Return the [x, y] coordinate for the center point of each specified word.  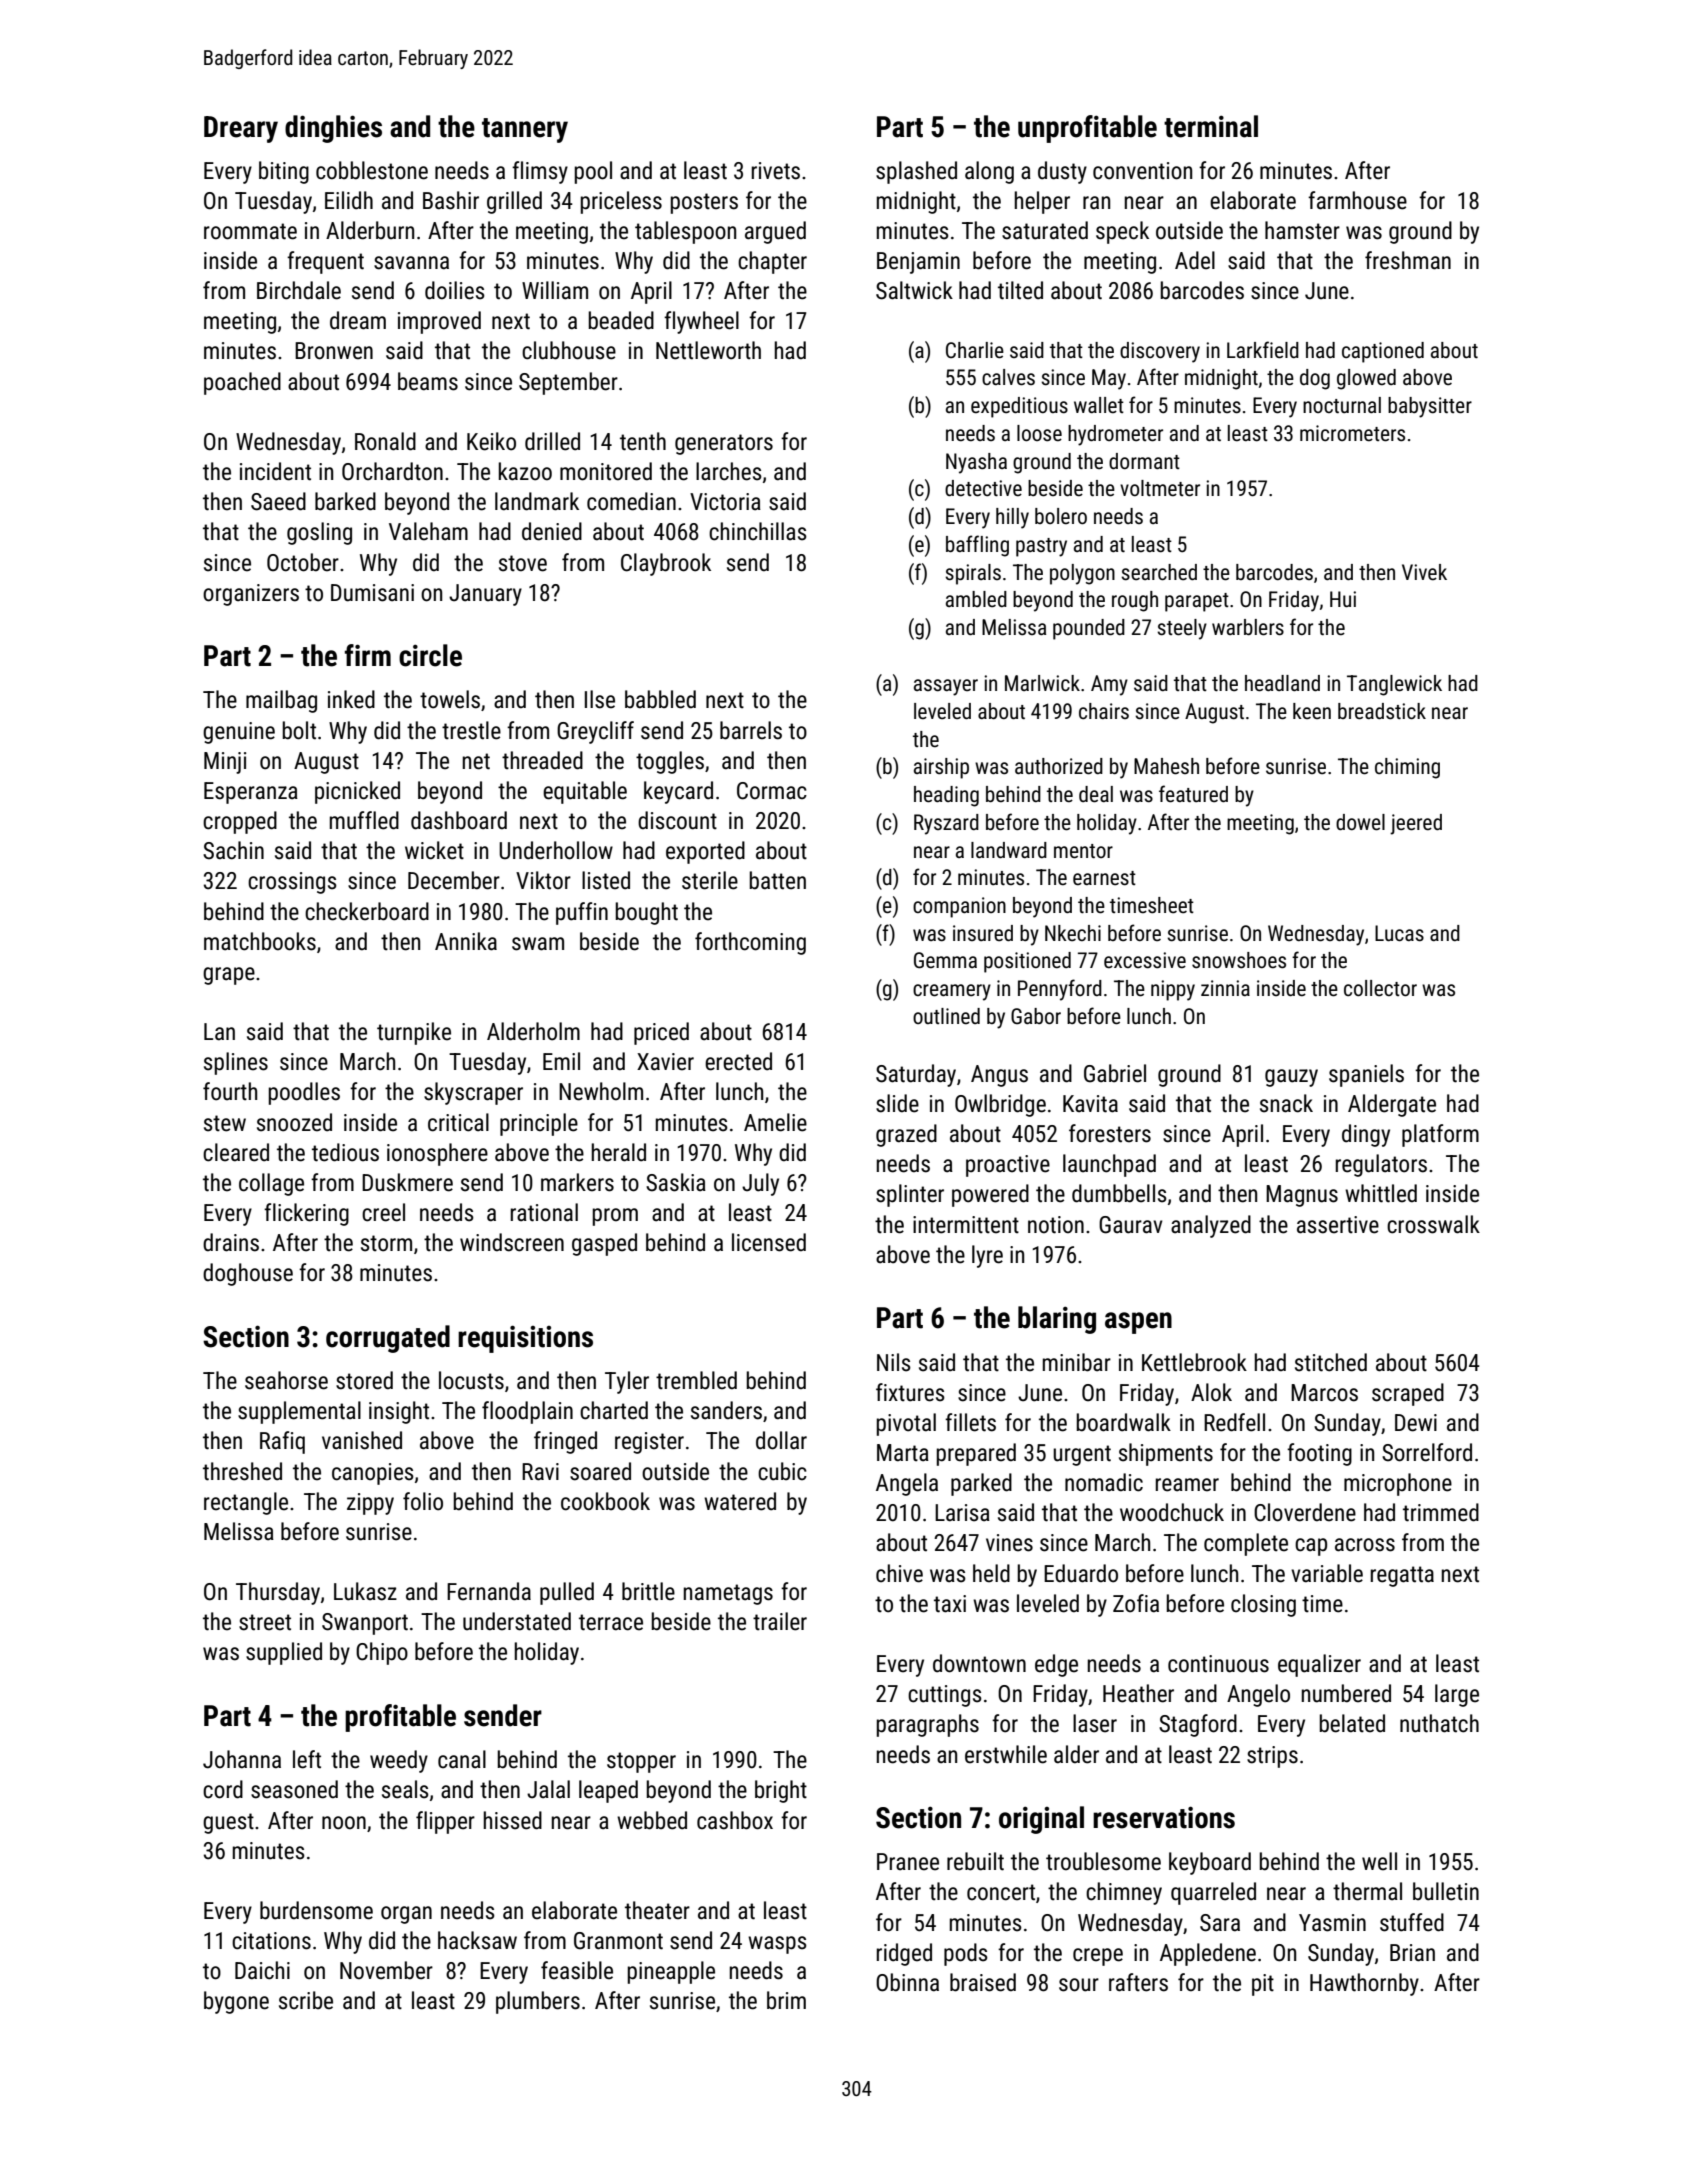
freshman [1408, 260]
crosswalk [1433, 1224]
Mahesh [1166, 766]
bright [781, 1791]
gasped [604, 1244]
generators [724, 444]
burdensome [316, 1910]
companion [959, 907]
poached [242, 383]
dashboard [459, 820]
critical [458, 1122]
